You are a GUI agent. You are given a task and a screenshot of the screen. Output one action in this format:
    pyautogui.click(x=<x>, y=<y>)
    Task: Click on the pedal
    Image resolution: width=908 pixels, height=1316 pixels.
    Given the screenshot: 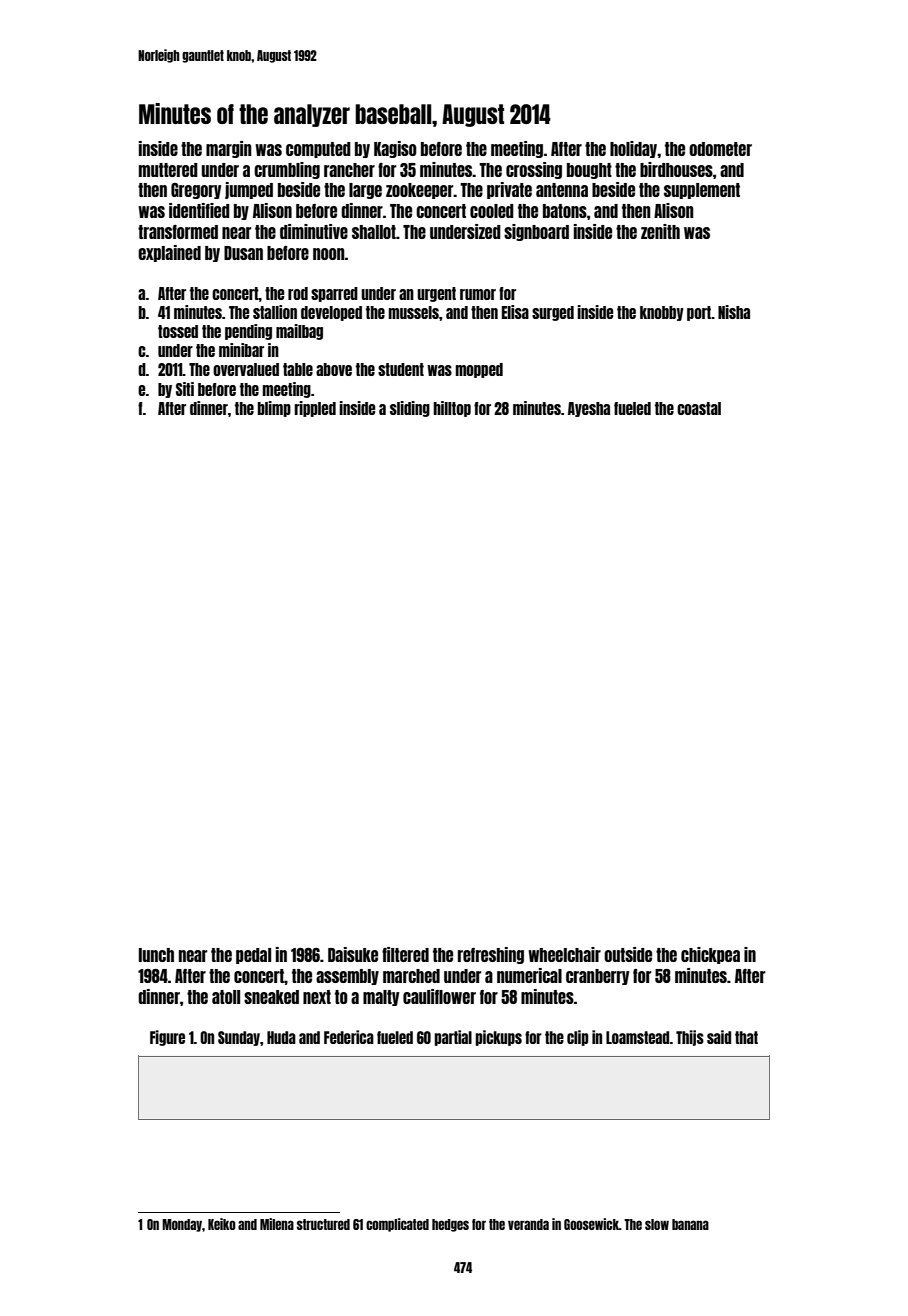 What is the action you would take?
    pyautogui.click(x=253, y=956)
